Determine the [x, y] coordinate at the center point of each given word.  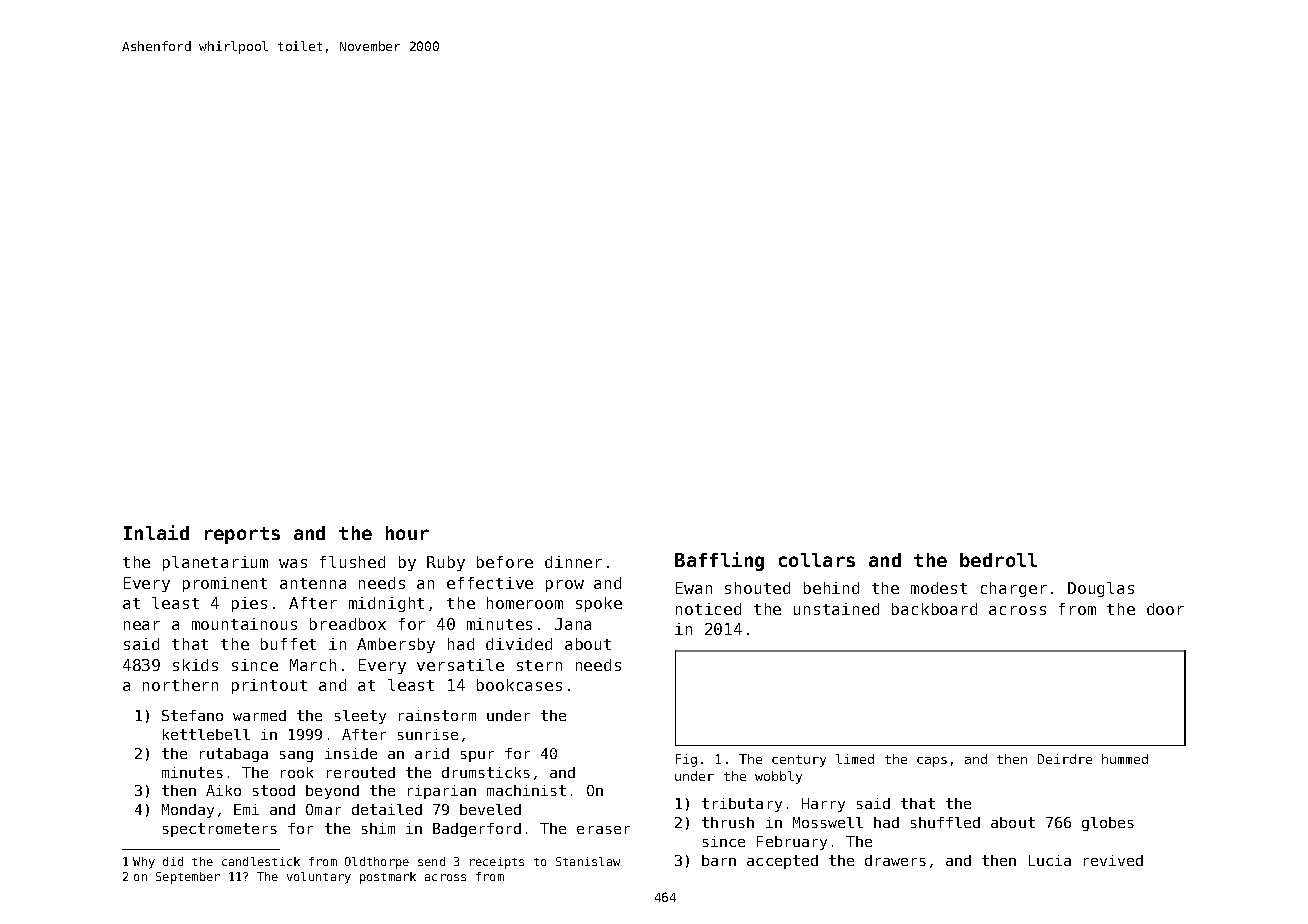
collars [817, 560]
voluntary [319, 878]
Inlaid [156, 532]
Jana [573, 624]
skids [195, 665]
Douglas [1101, 589]
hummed [1125, 759]
